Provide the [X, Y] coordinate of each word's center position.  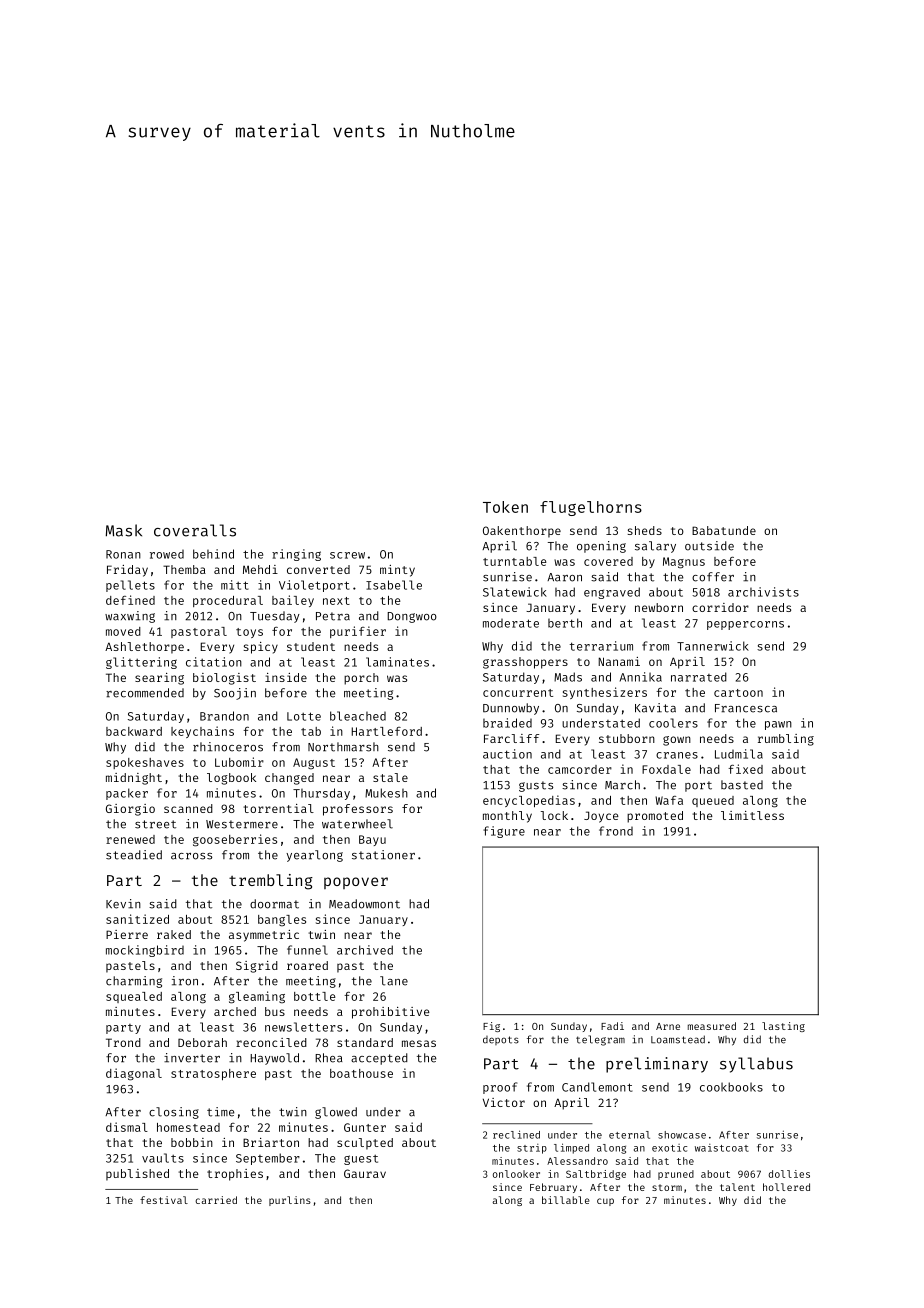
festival [164, 1200]
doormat [274, 904]
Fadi [612, 1026]
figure [504, 832]
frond [616, 831]
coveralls [195, 530]
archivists [763, 592]
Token [505, 507]
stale [390, 777]
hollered [786, 1187]
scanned [188, 808]
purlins [290, 1201]
